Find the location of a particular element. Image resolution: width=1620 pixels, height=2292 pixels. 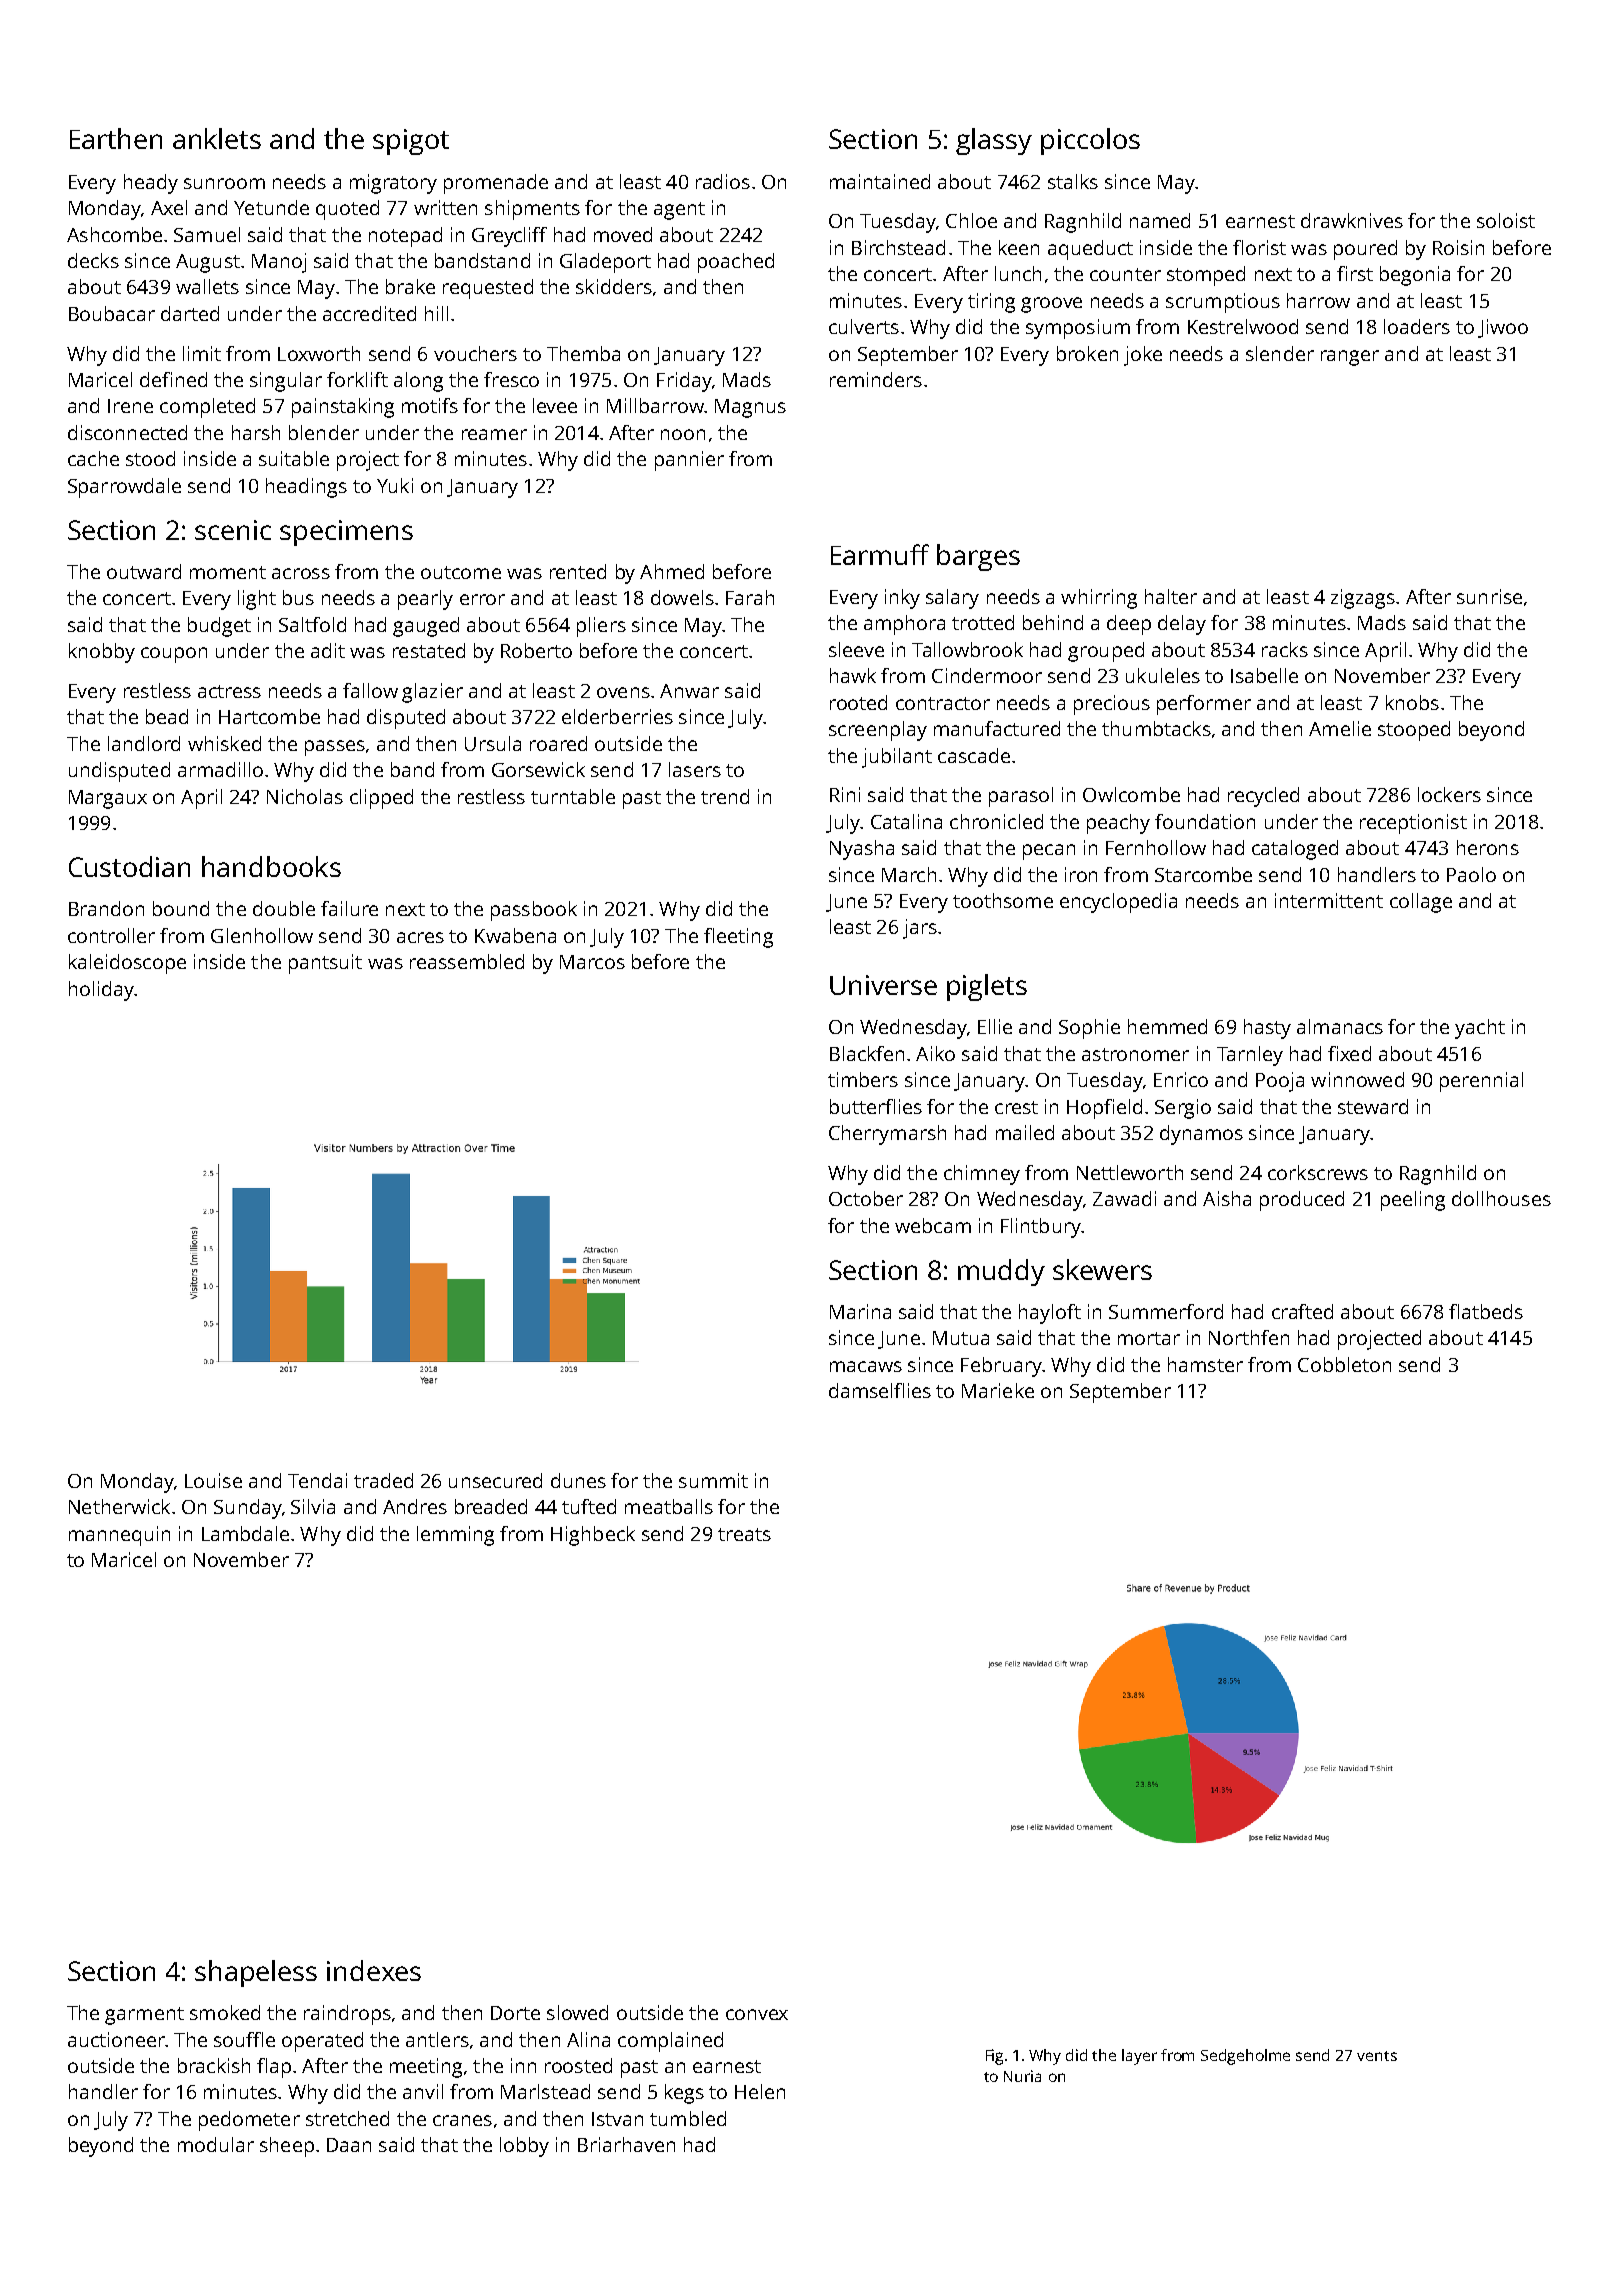

hamster is located at coordinates (1205, 1364).
